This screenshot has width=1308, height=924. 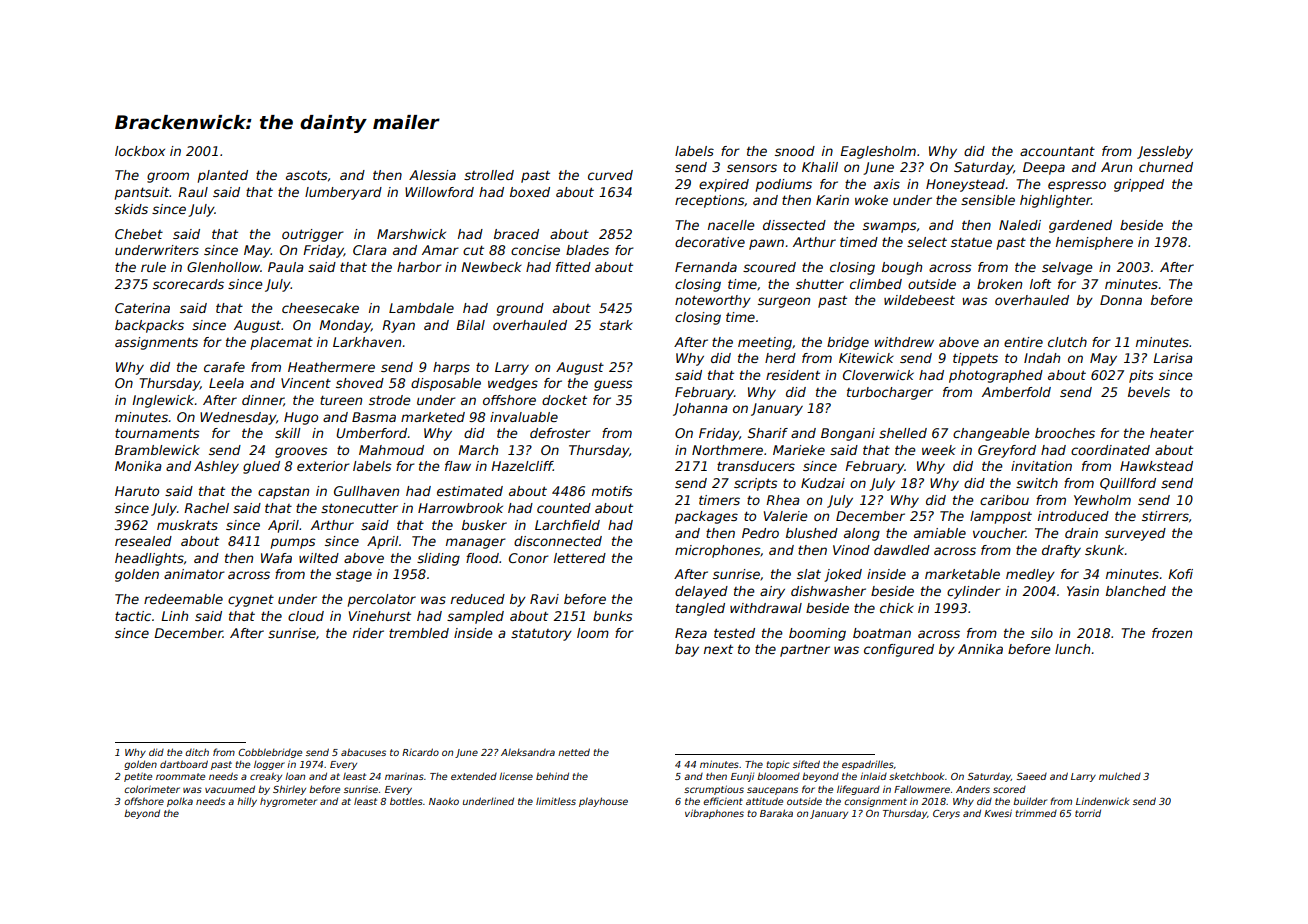 I want to click on accountant, so click(x=1057, y=151).
